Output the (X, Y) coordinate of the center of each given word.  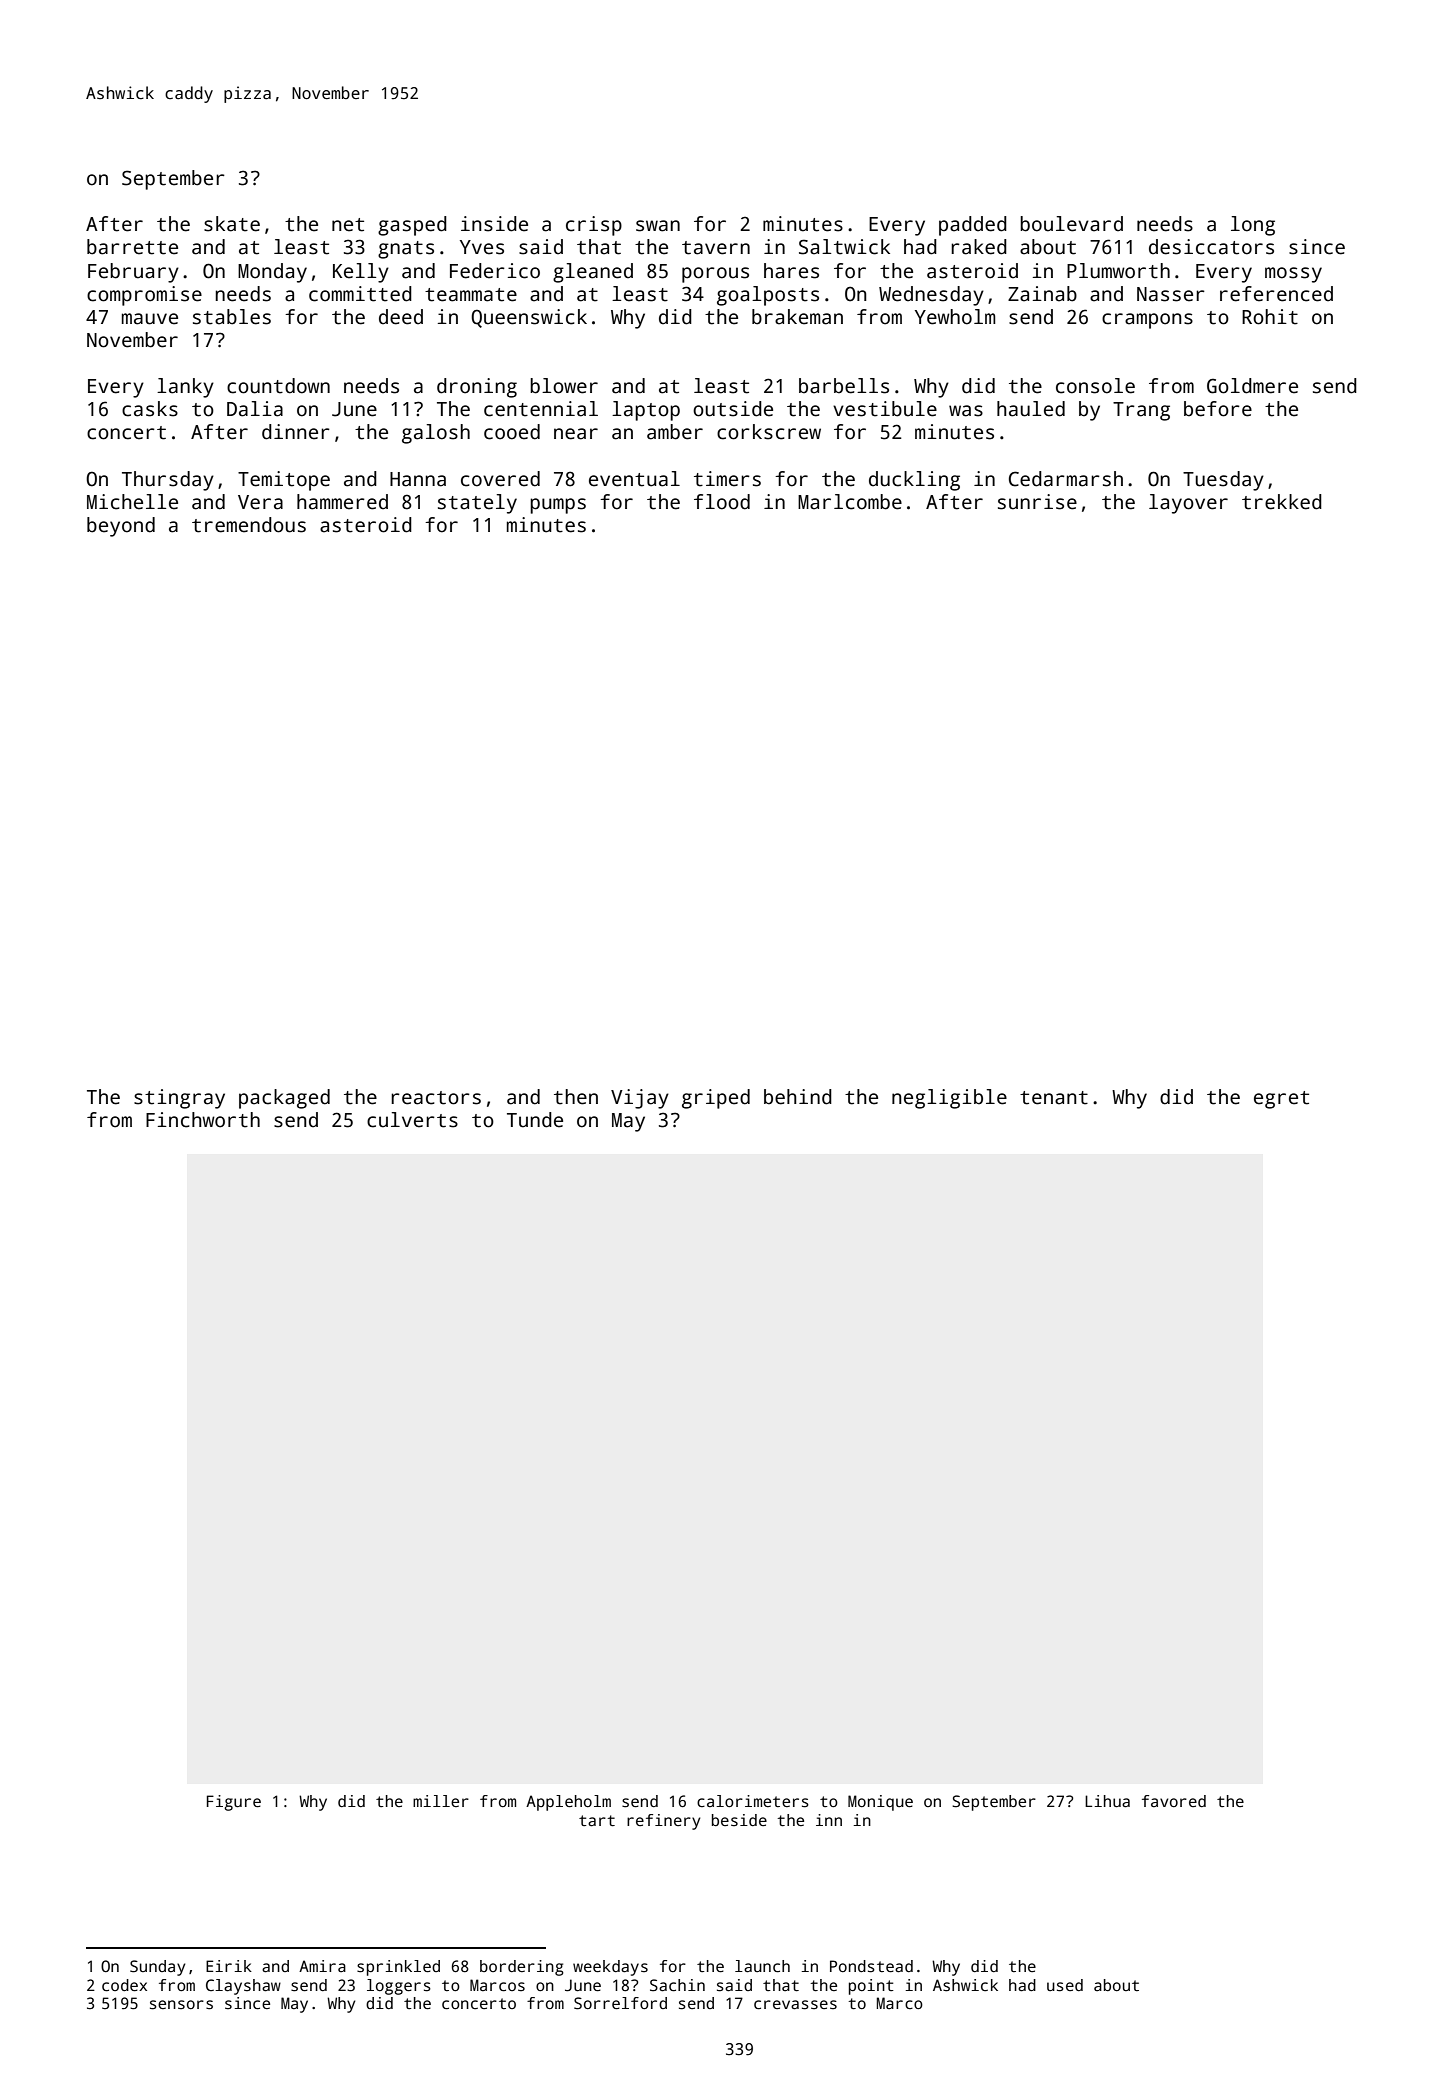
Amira (322, 1966)
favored (1174, 1801)
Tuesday (1223, 481)
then (576, 1097)
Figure (234, 1803)
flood (722, 502)
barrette (132, 247)
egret (1281, 1100)
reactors (436, 1098)
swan (658, 226)
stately (477, 504)
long (1253, 226)
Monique (880, 1803)
